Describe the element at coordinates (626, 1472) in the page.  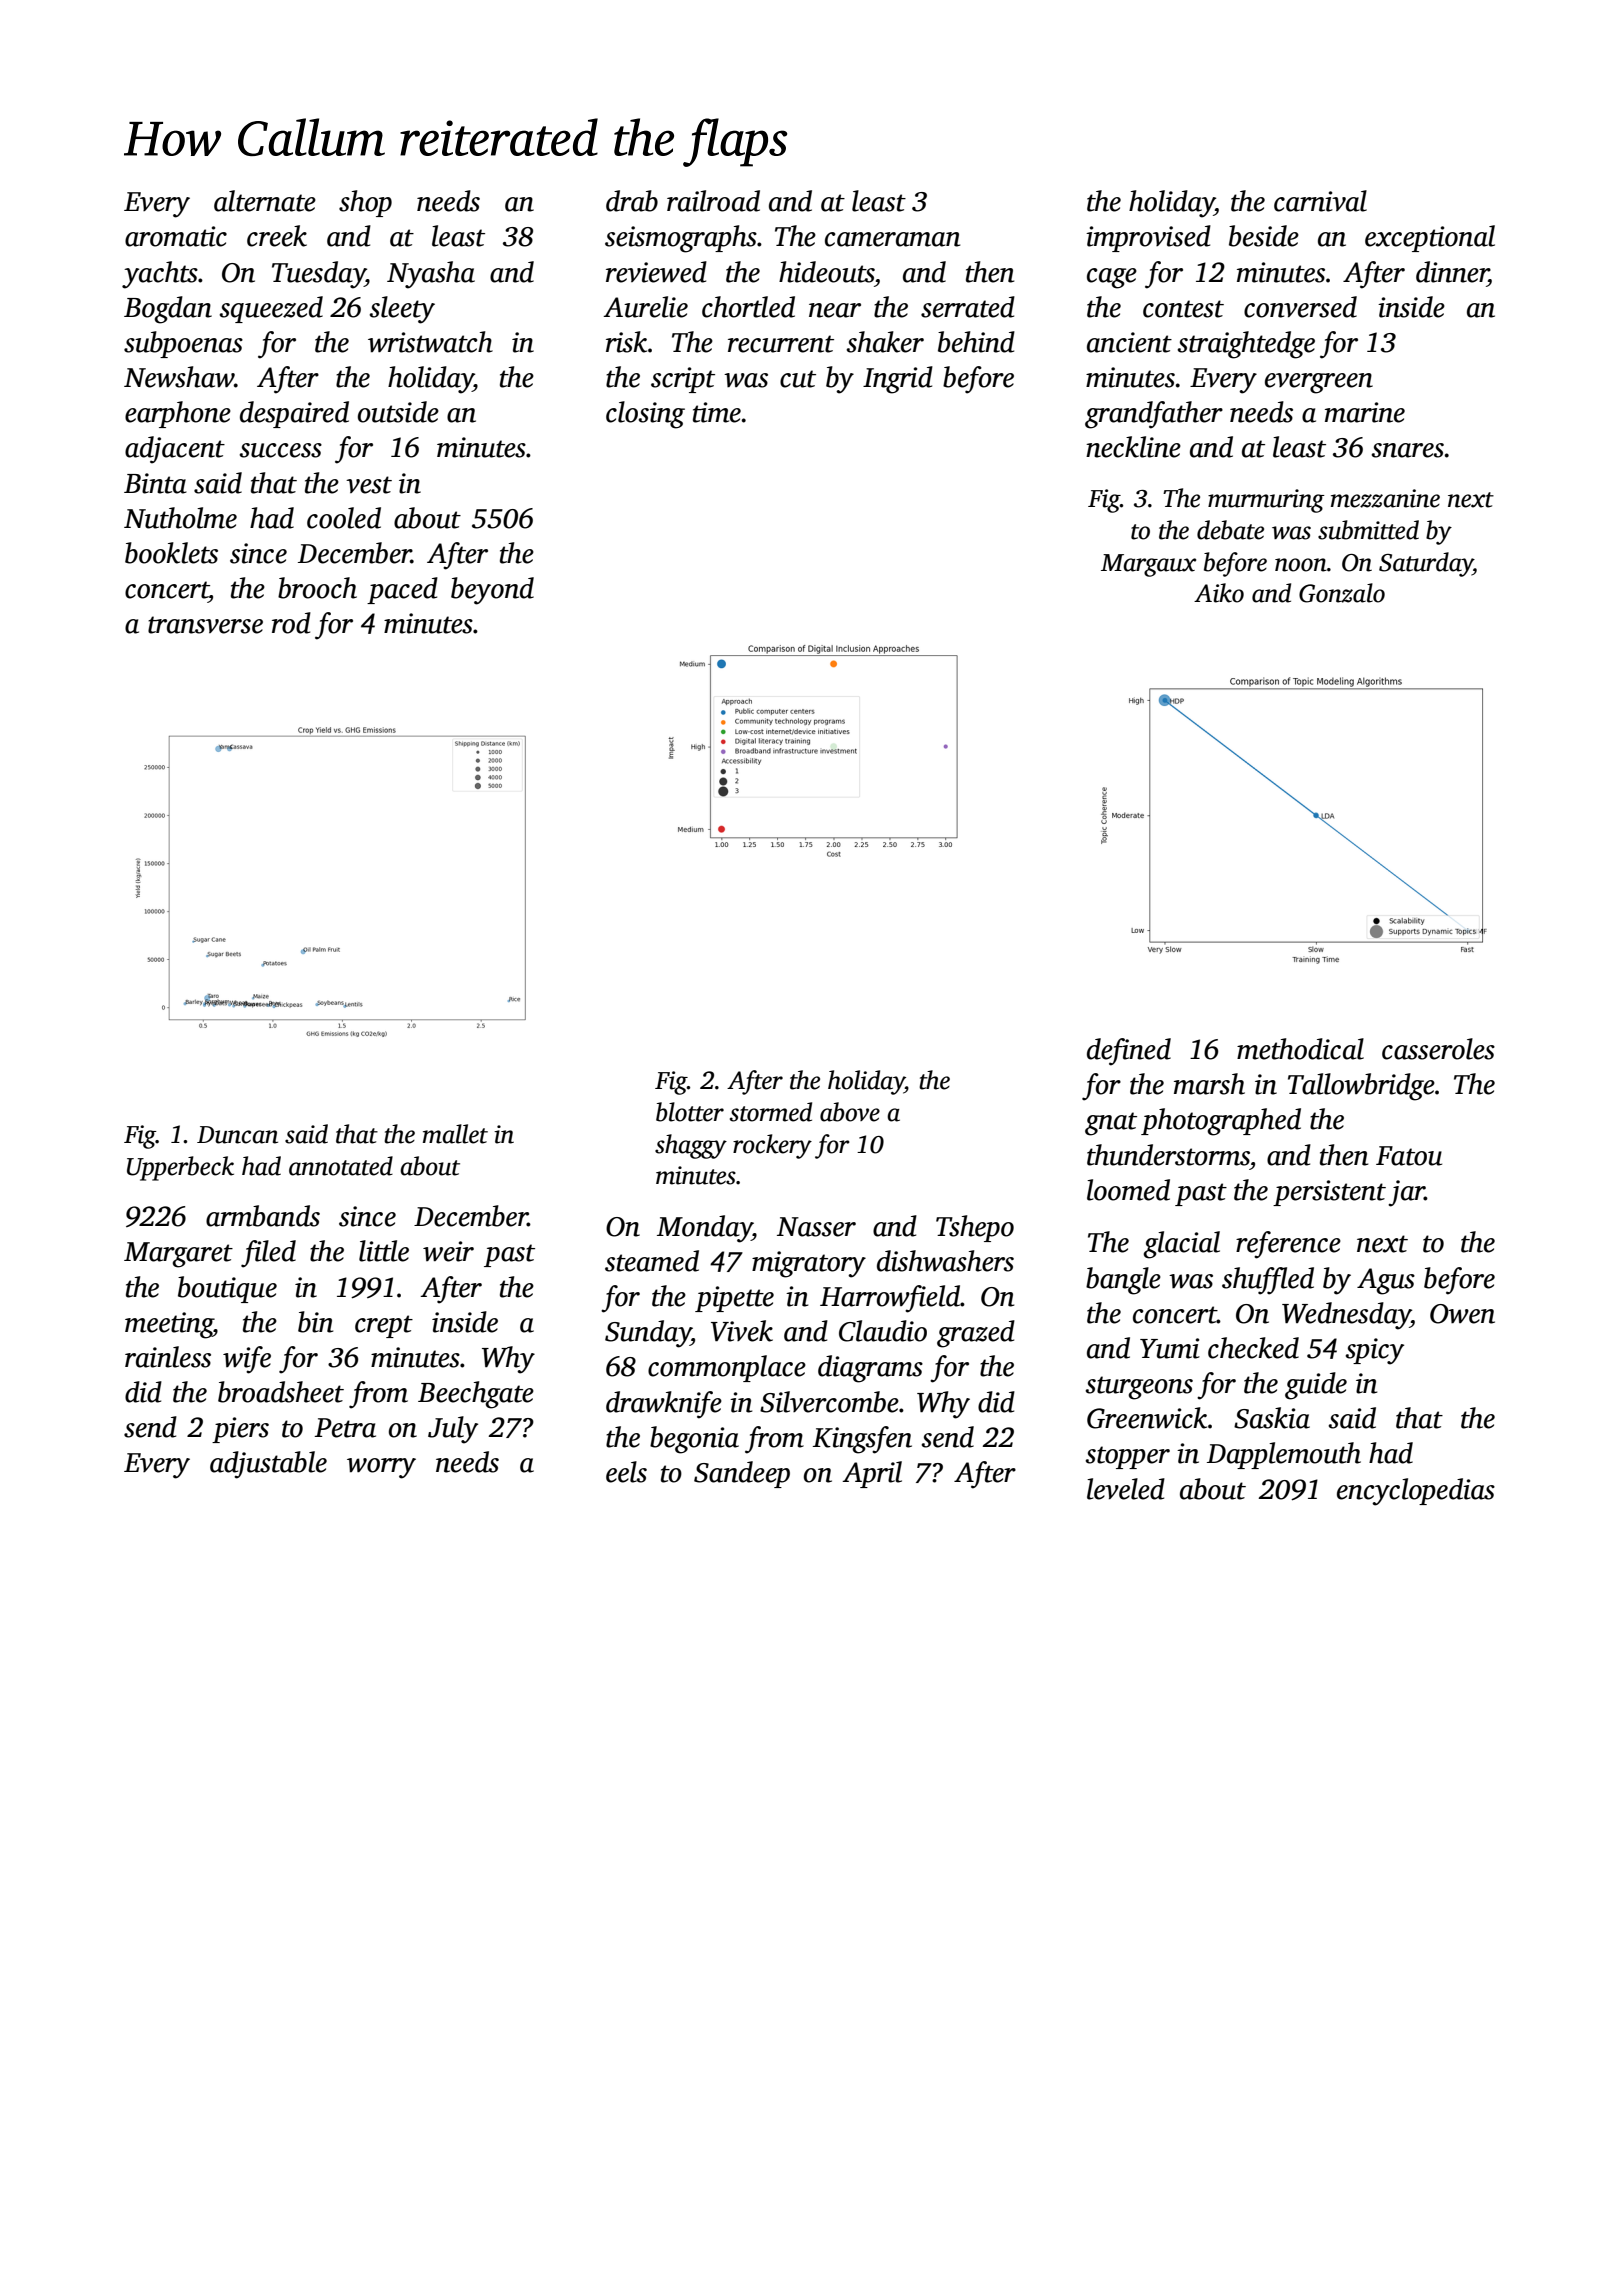
I see `eels` at that location.
